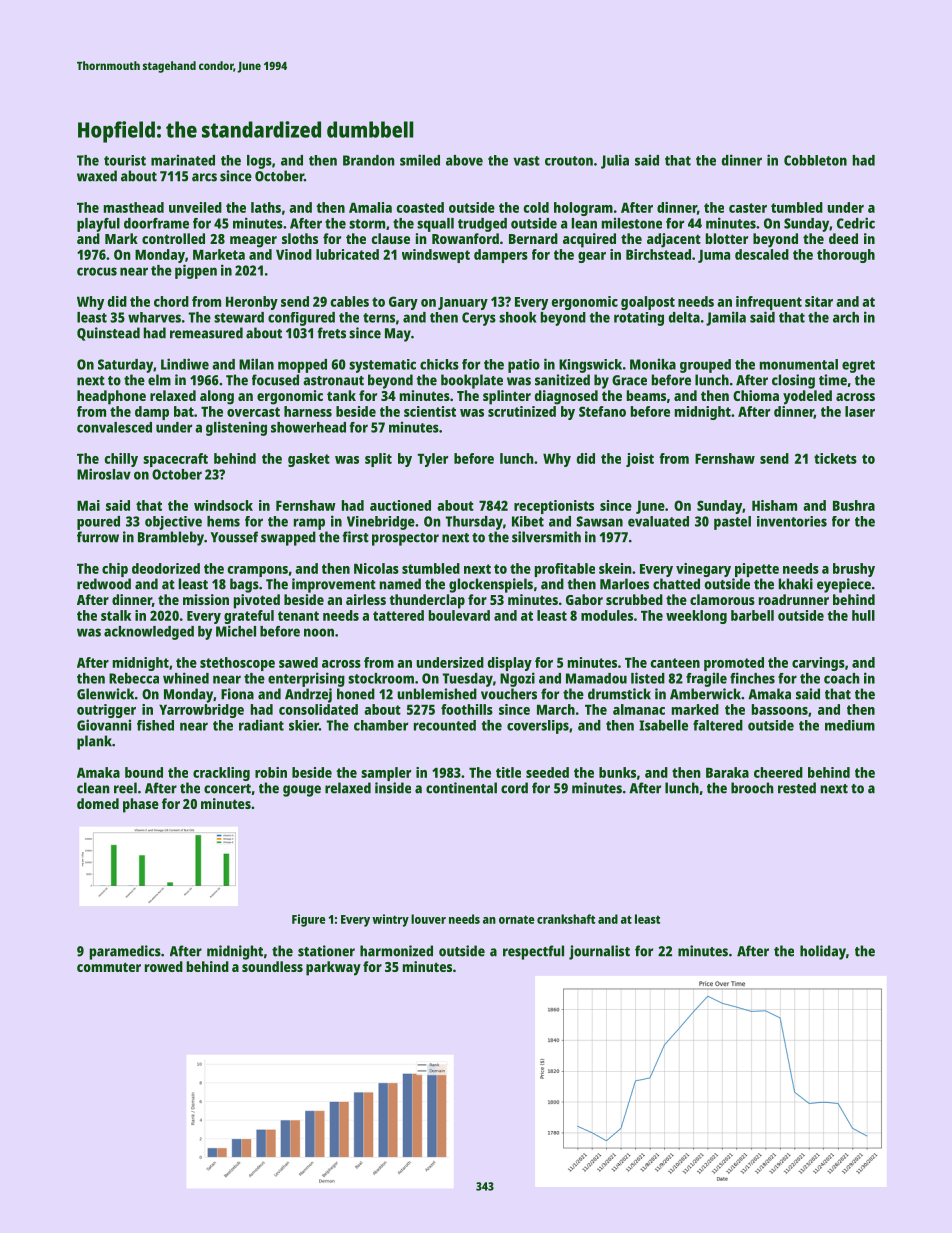 The width and height of the screenshot is (952, 1233). What do you see at coordinates (590, 366) in the screenshot?
I see `Kingswick` at bounding box center [590, 366].
